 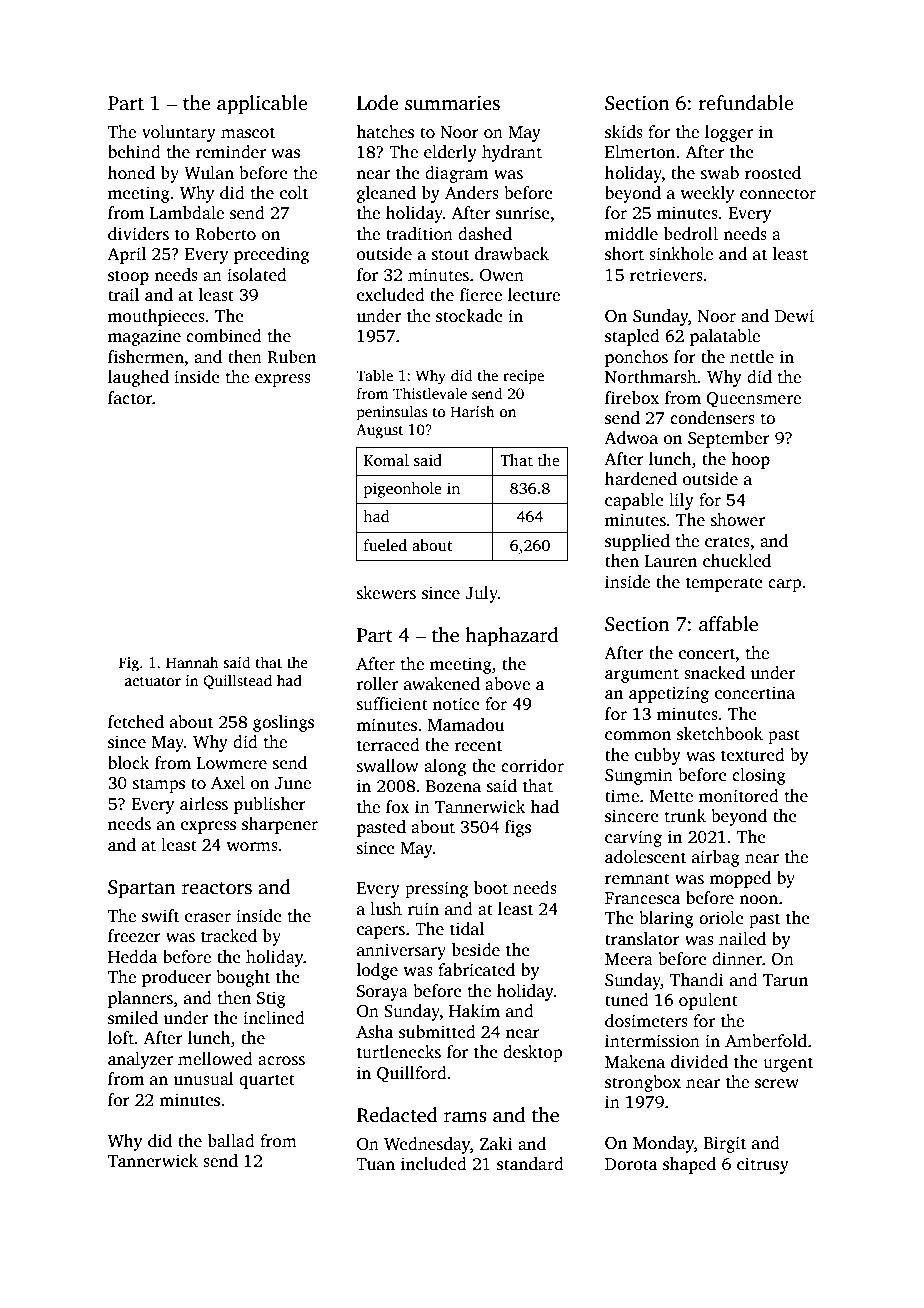 I want to click on Meera, so click(x=629, y=959).
